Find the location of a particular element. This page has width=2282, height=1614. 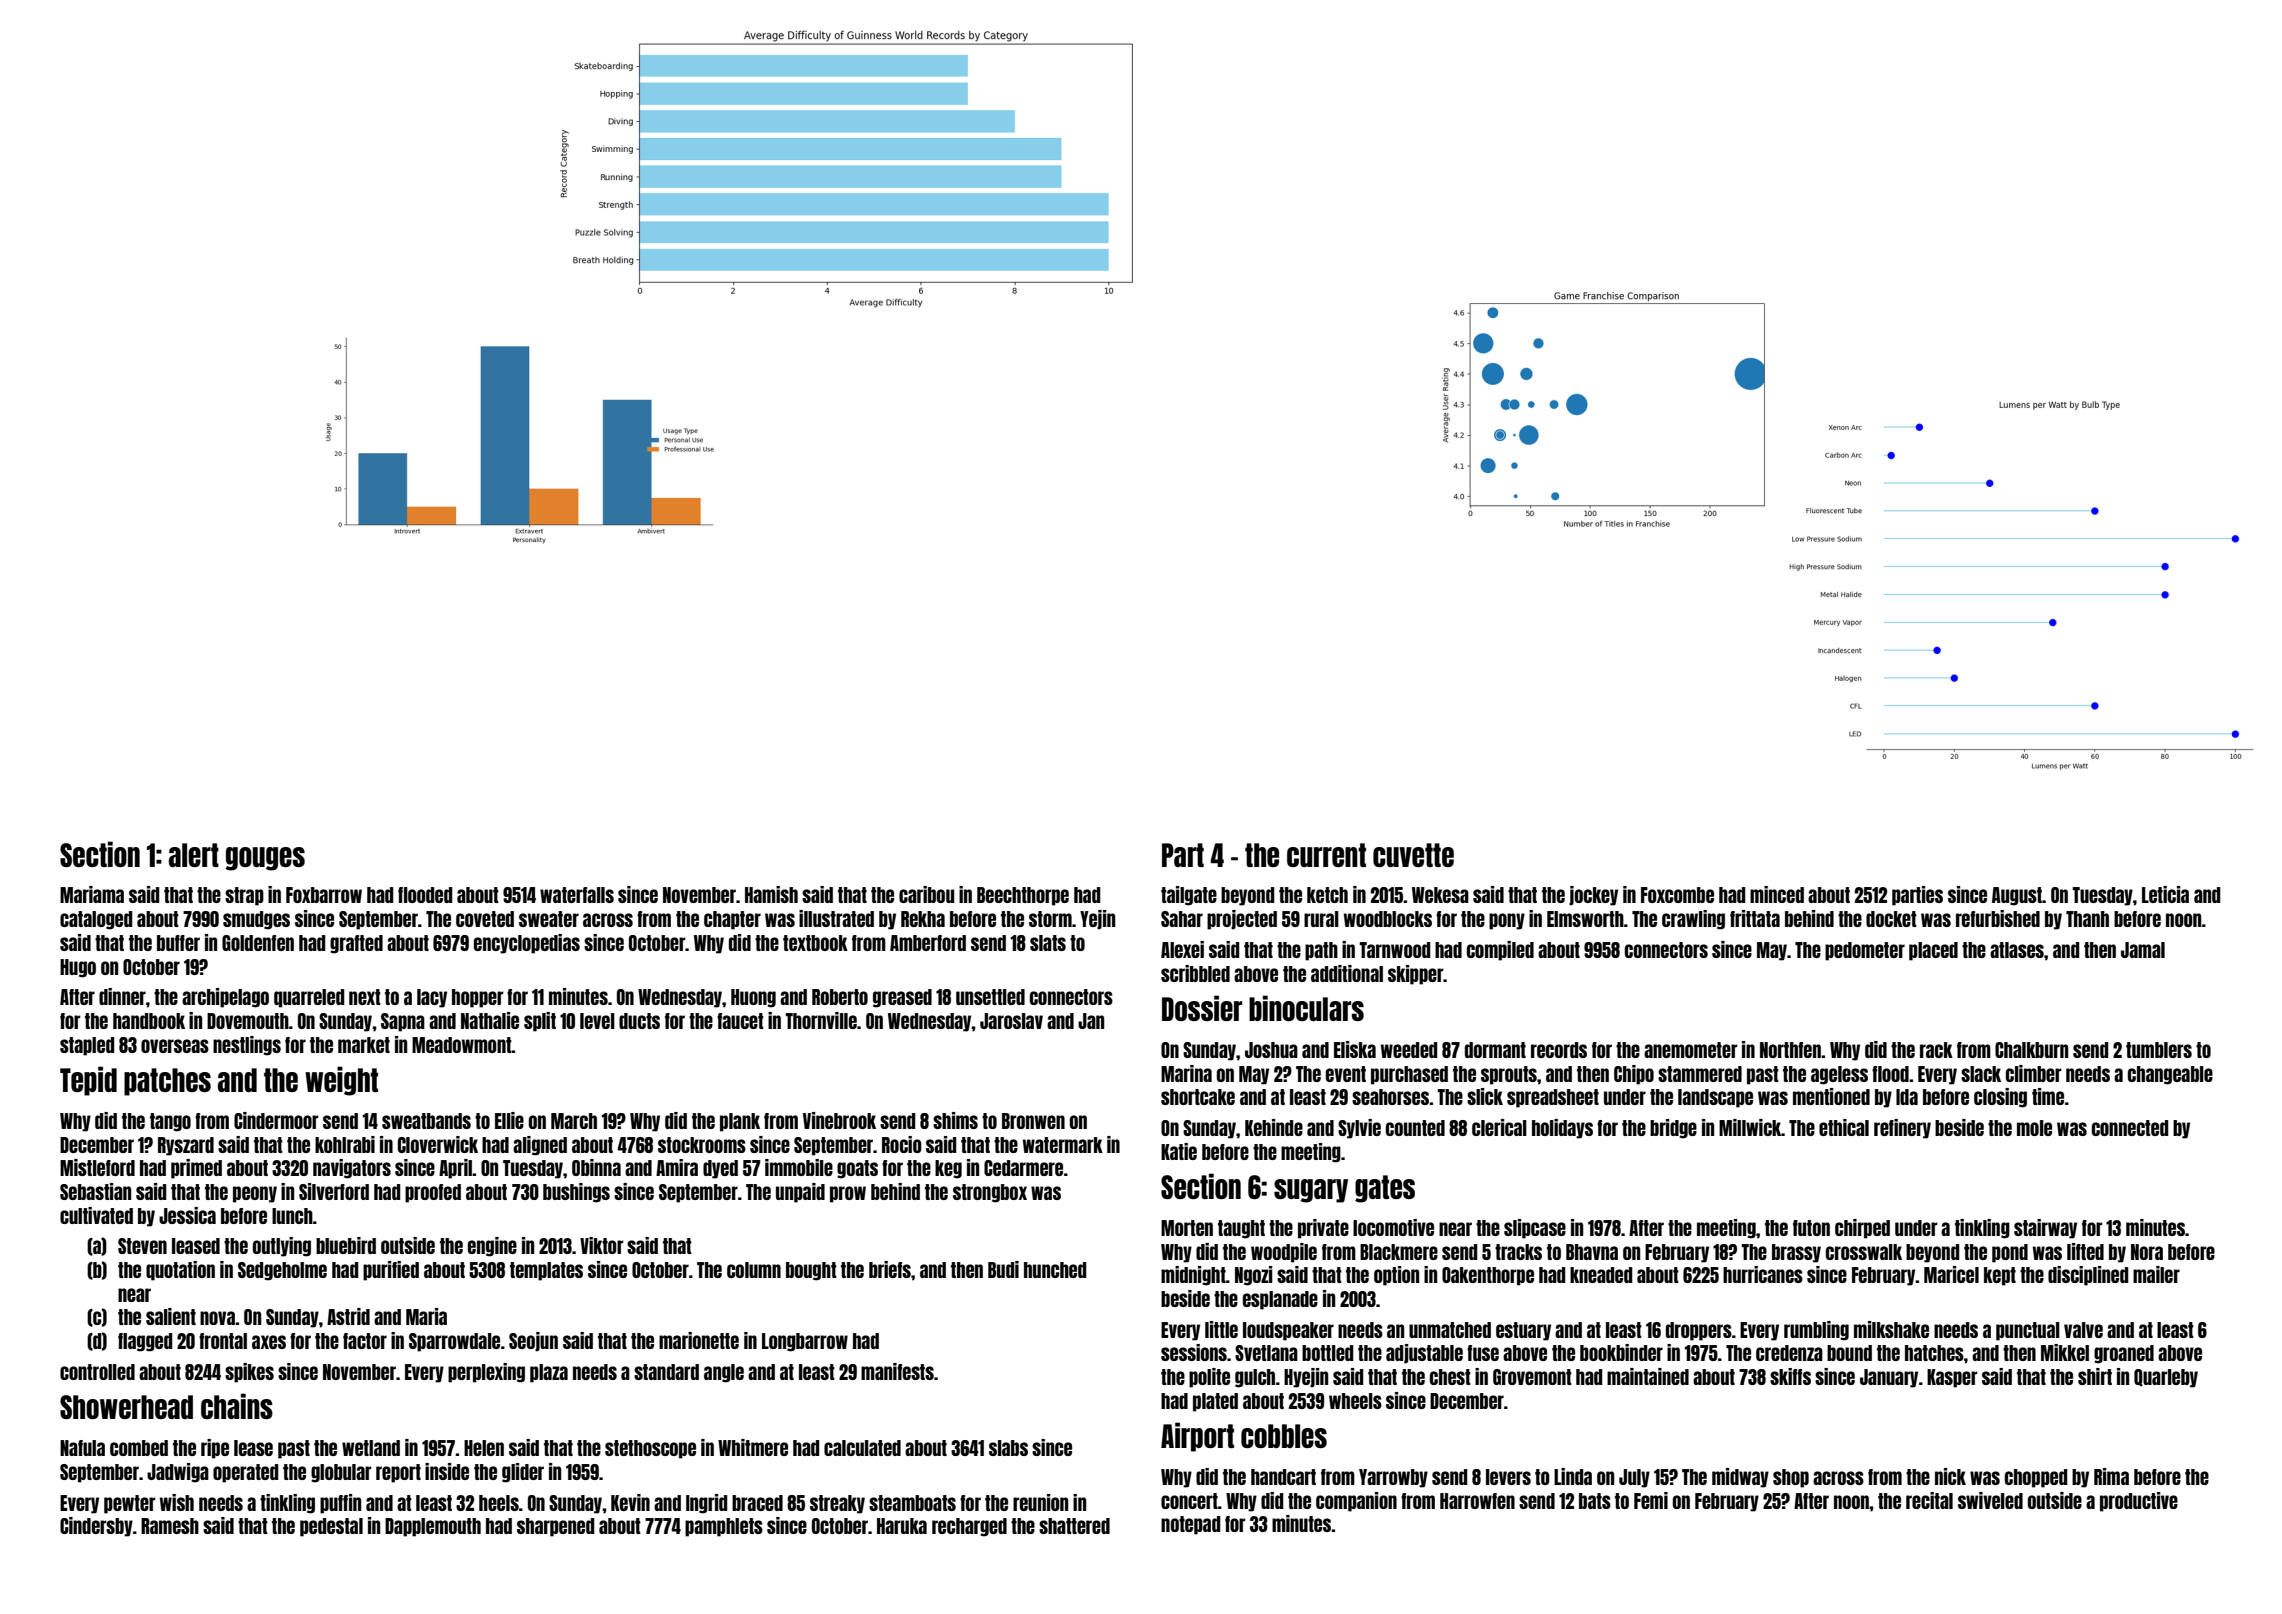

shattered is located at coordinates (1074, 1526).
